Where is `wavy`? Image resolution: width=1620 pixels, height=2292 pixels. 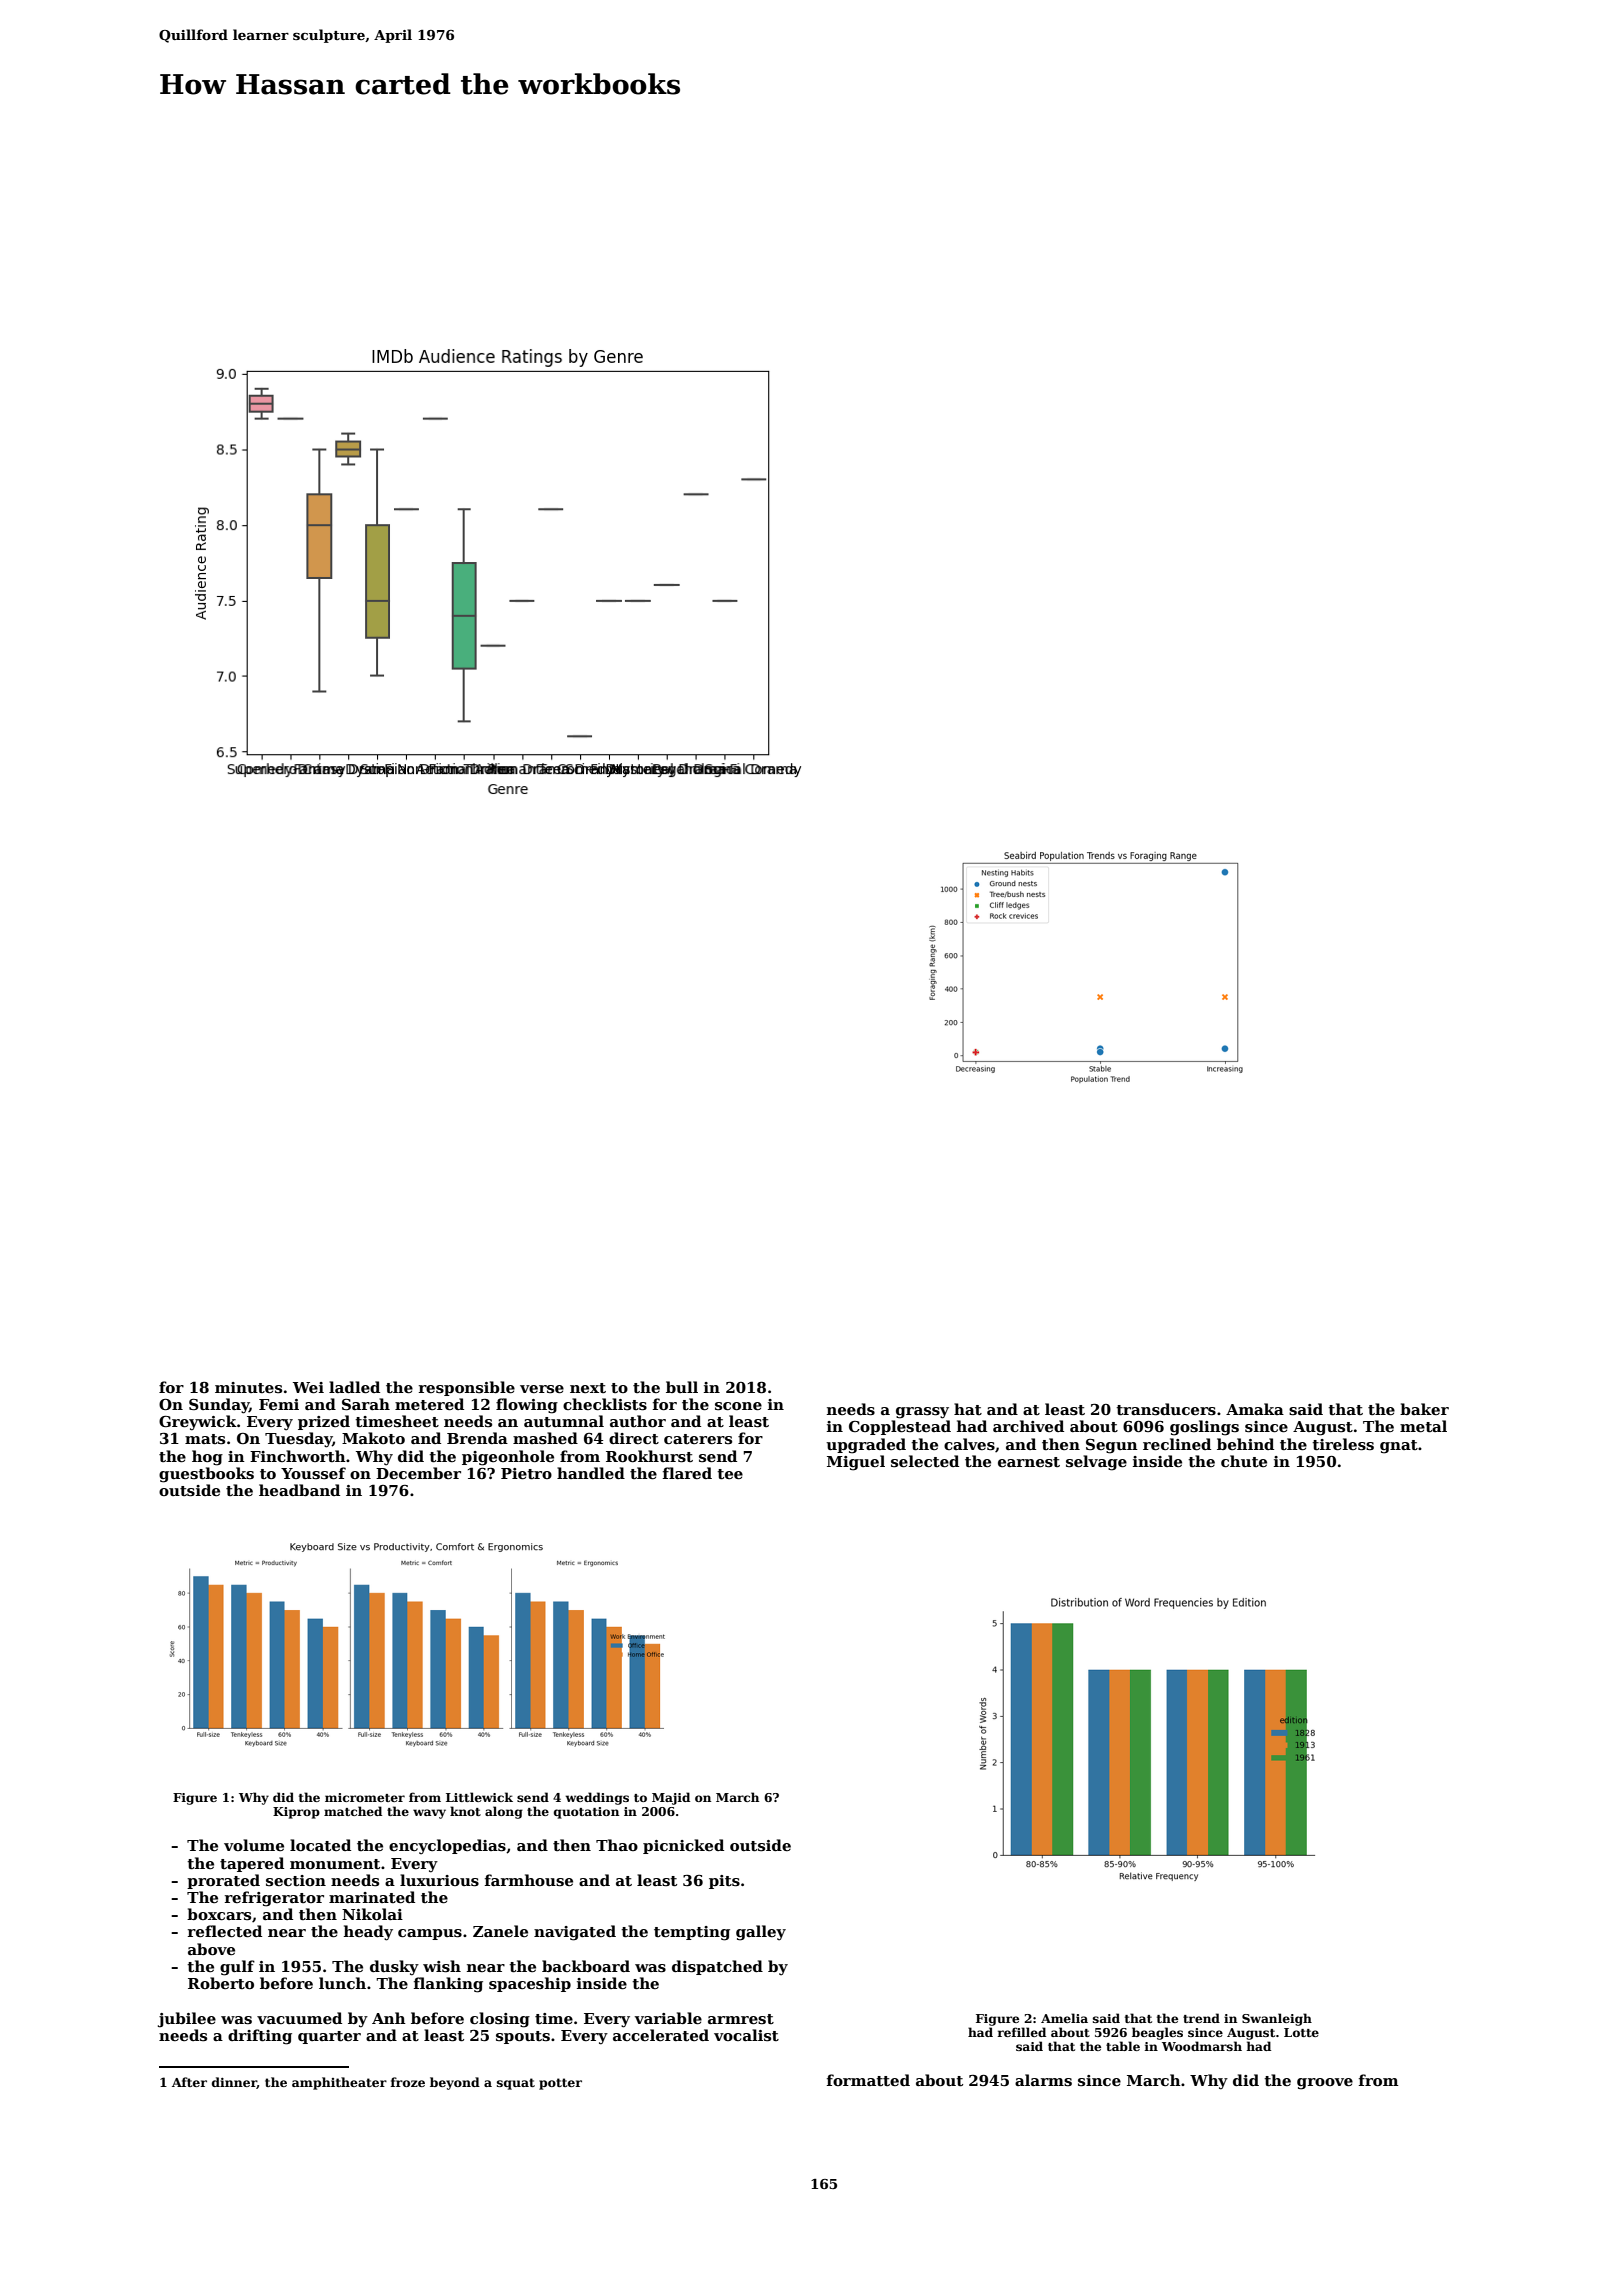
wavy is located at coordinates (429, 1814).
